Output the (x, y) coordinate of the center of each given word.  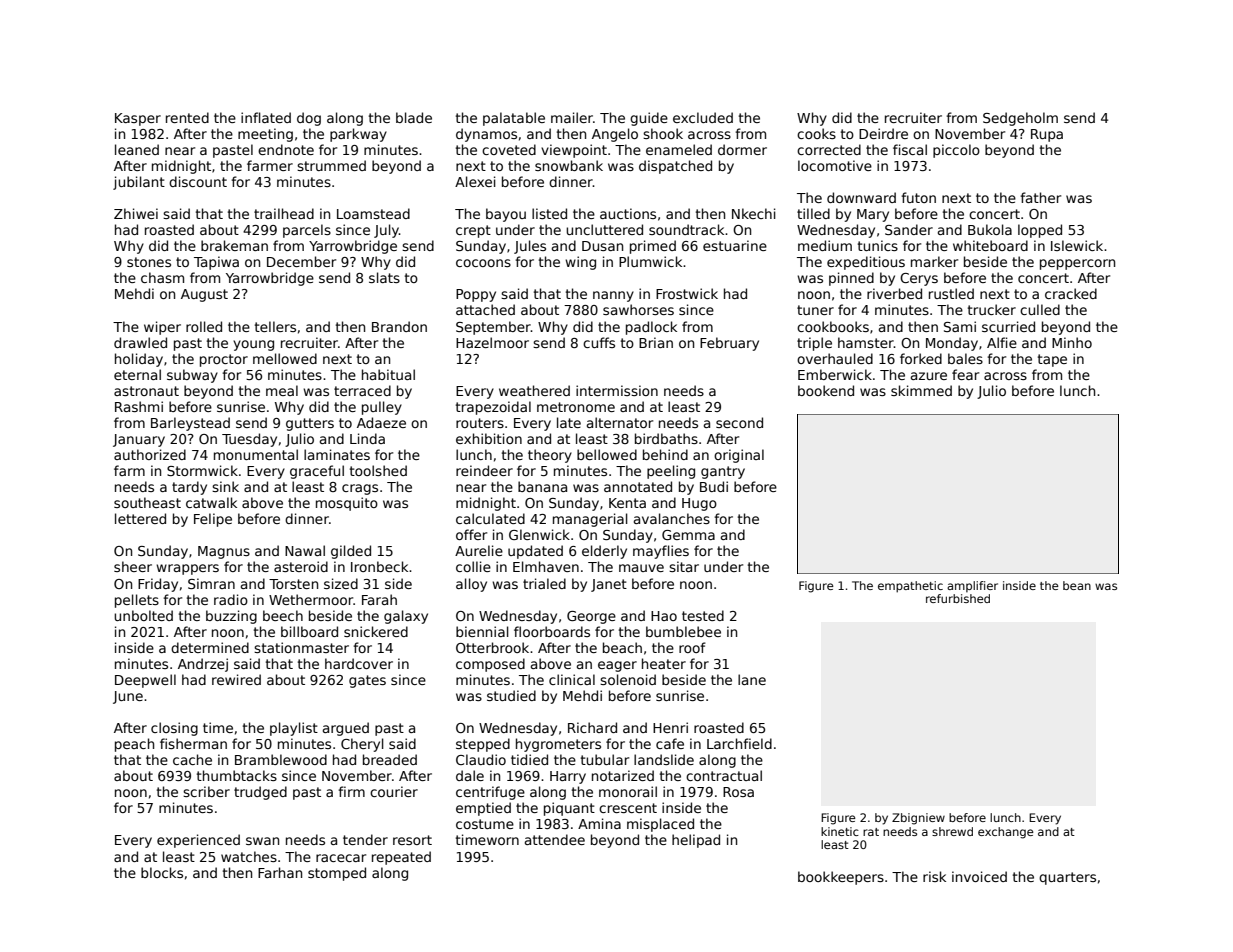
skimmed (921, 390)
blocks (162, 872)
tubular (605, 759)
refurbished (958, 598)
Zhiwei (136, 213)
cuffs (599, 342)
